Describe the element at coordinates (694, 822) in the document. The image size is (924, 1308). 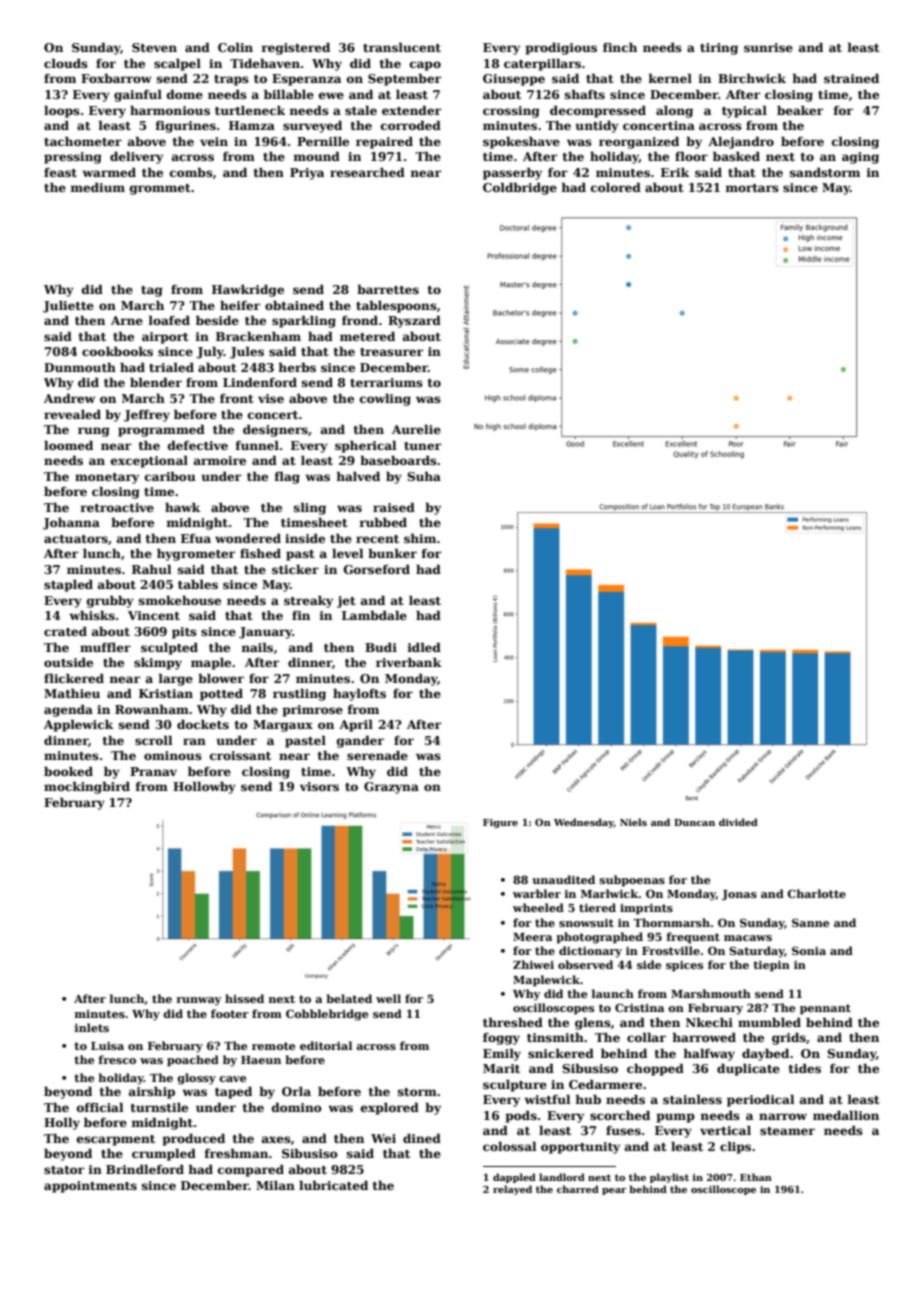
I see `Duncan` at that location.
